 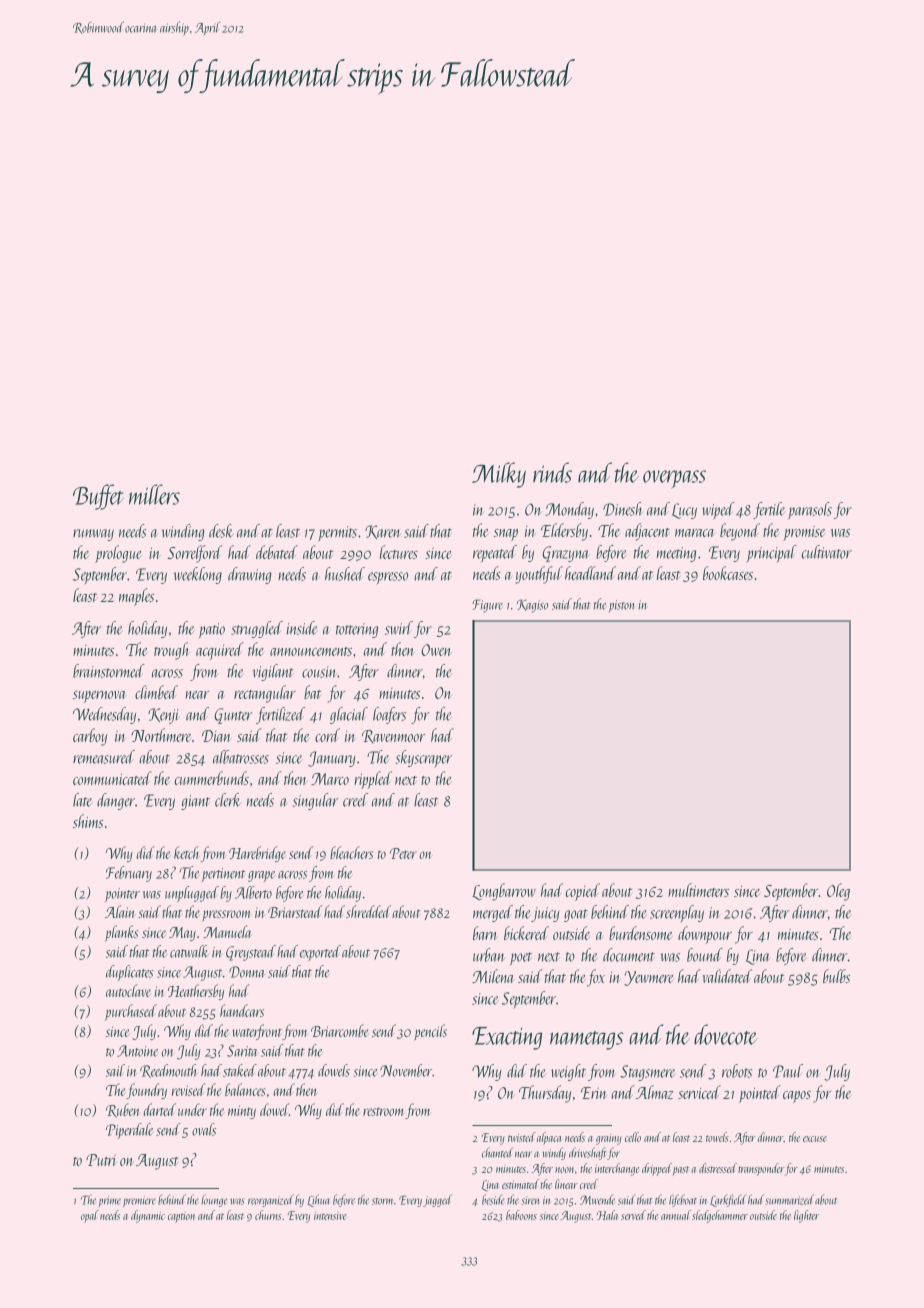 I want to click on bookcases, so click(x=728, y=573).
